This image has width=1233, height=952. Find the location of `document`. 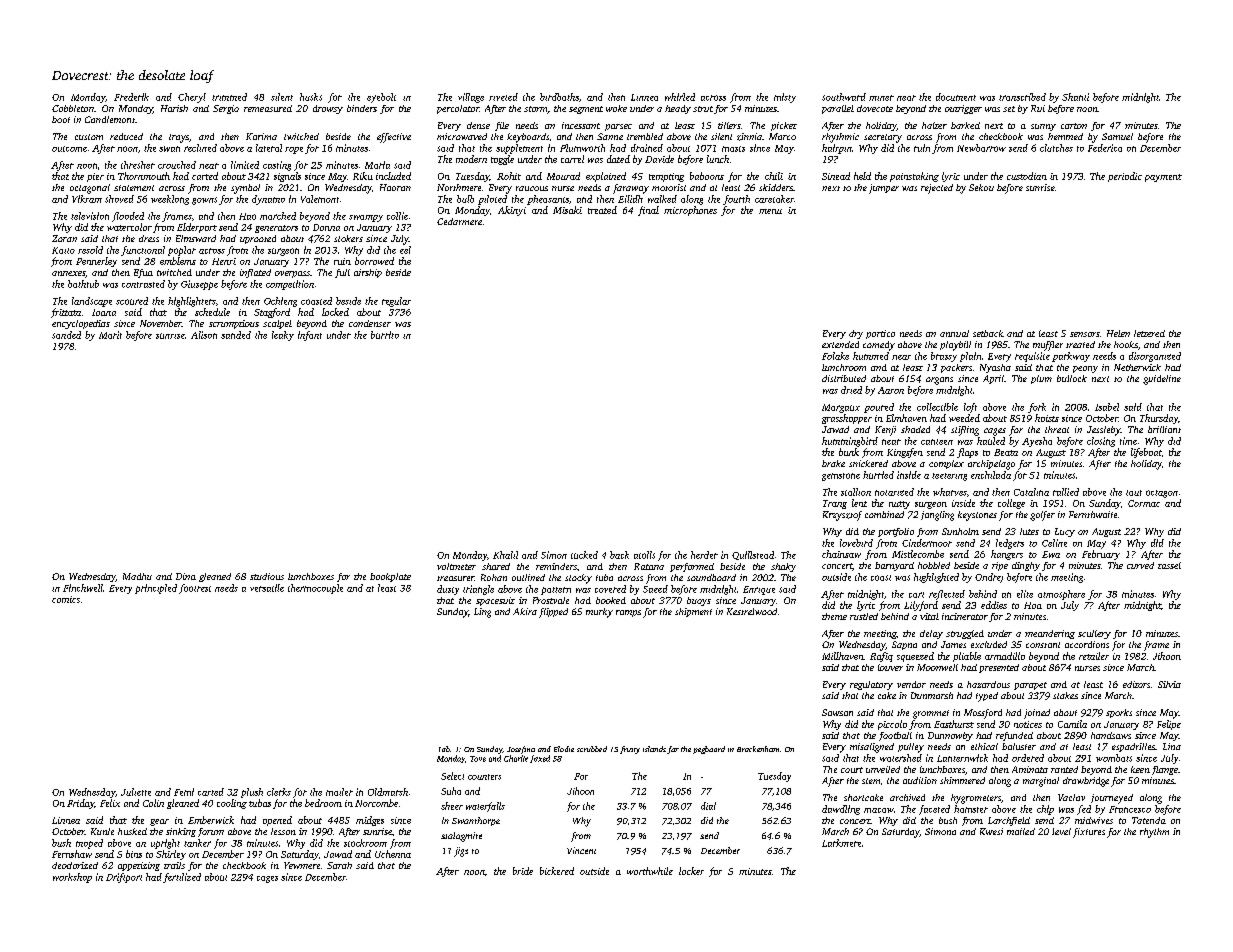

document is located at coordinates (956, 97).
